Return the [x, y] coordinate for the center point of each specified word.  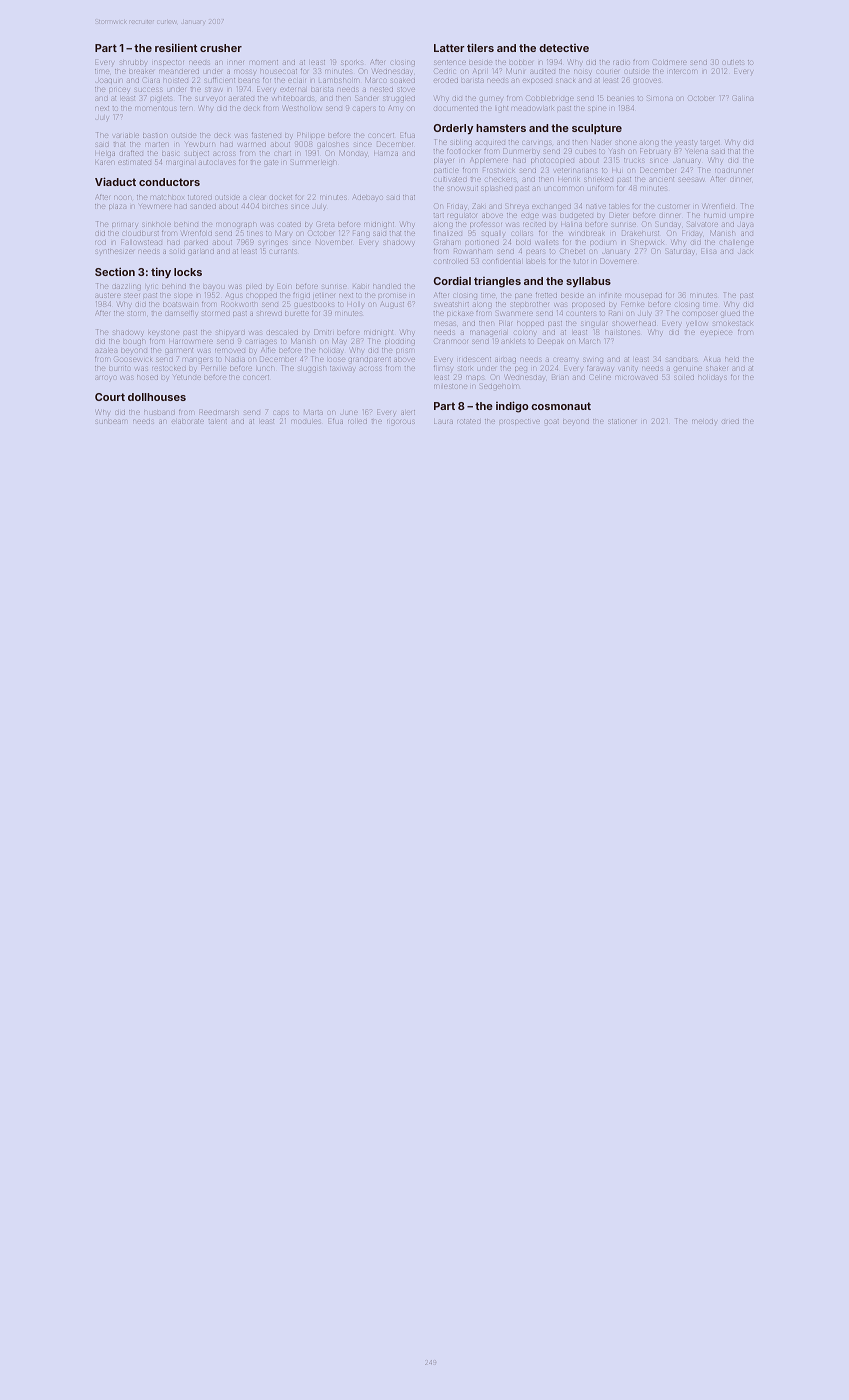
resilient [176, 47]
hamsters [501, 128]
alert [408, 412]
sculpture [597, 129]
